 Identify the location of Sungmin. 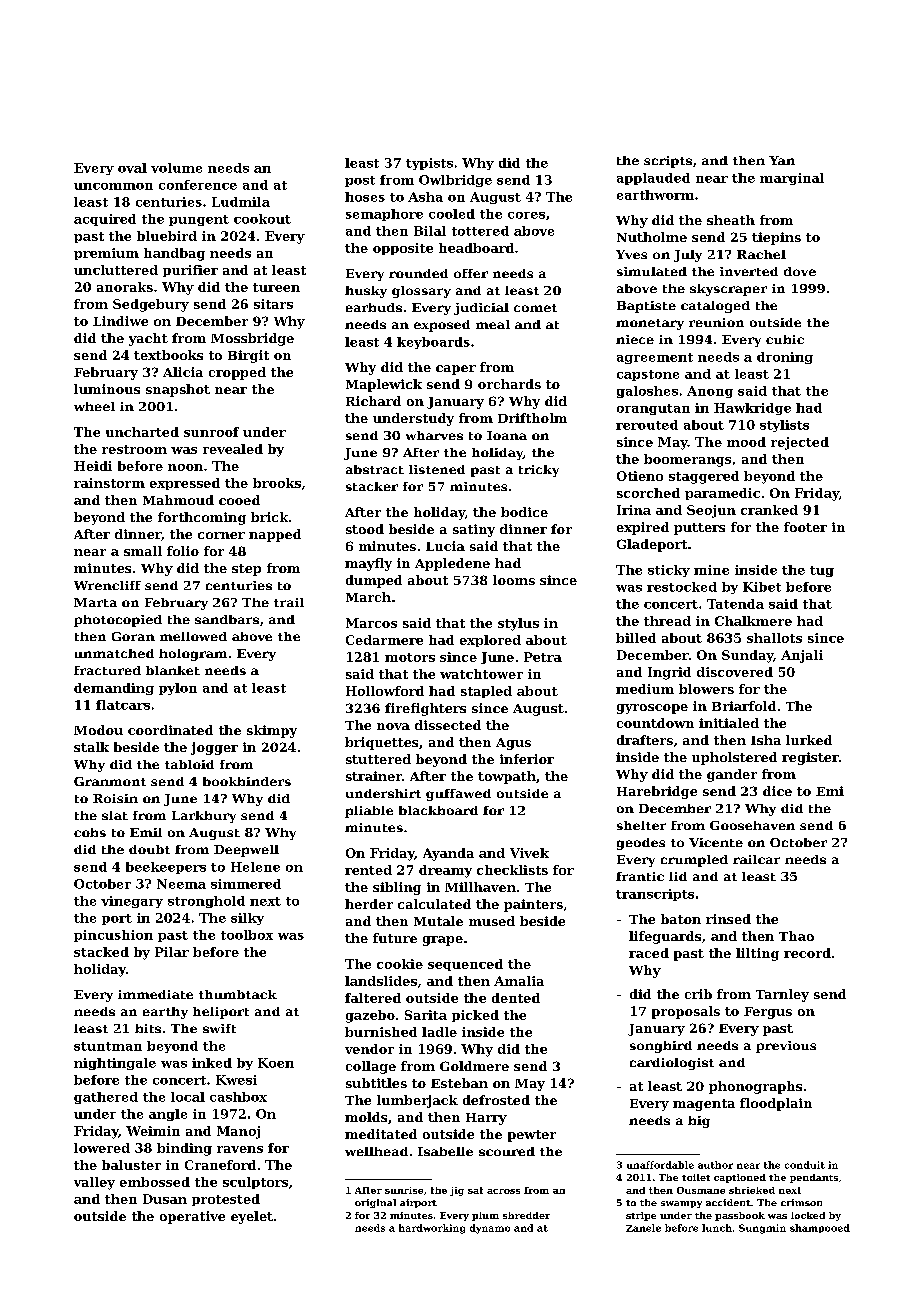
(762, 1229).
